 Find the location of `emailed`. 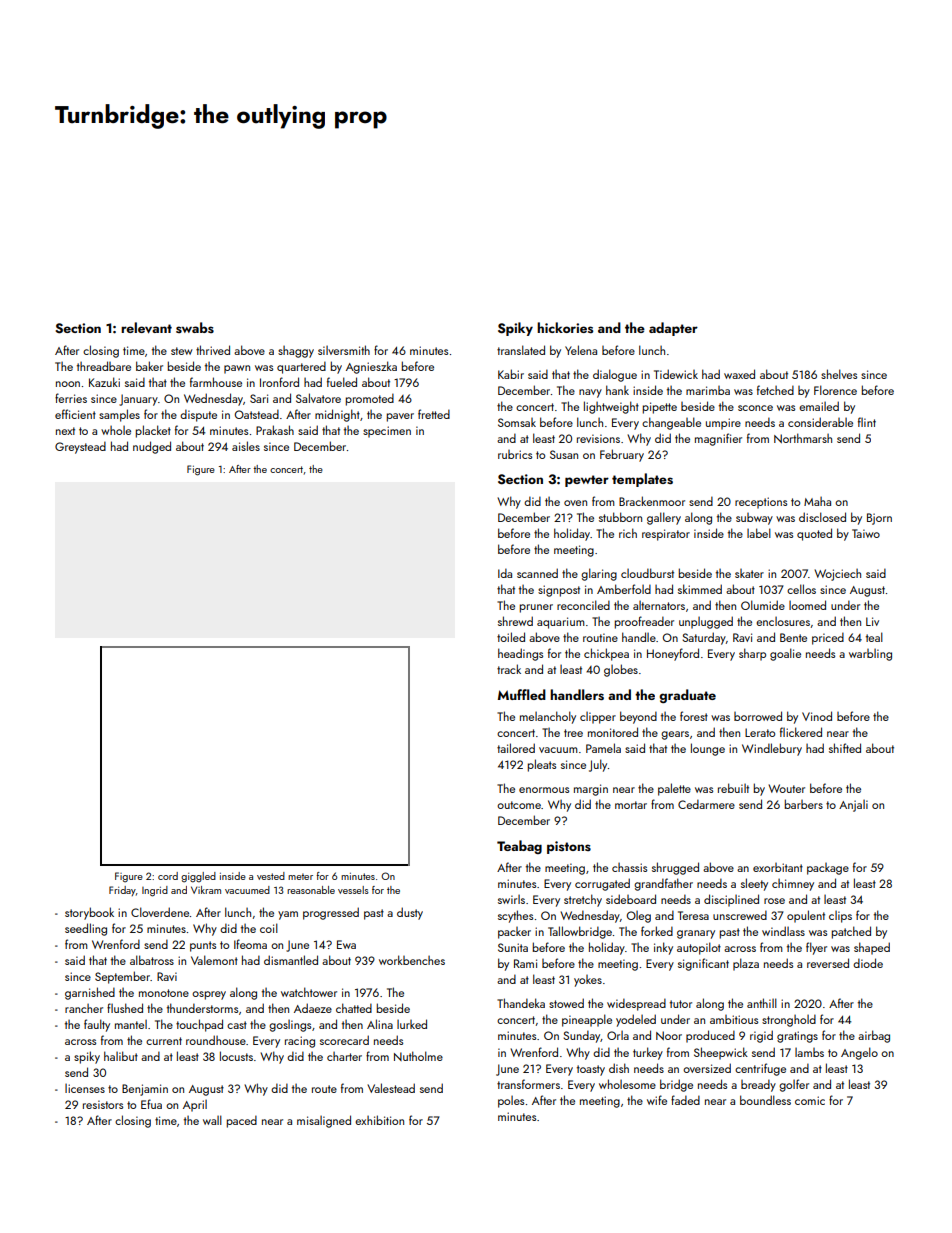

emailed is located at coordinates (819, 406).
